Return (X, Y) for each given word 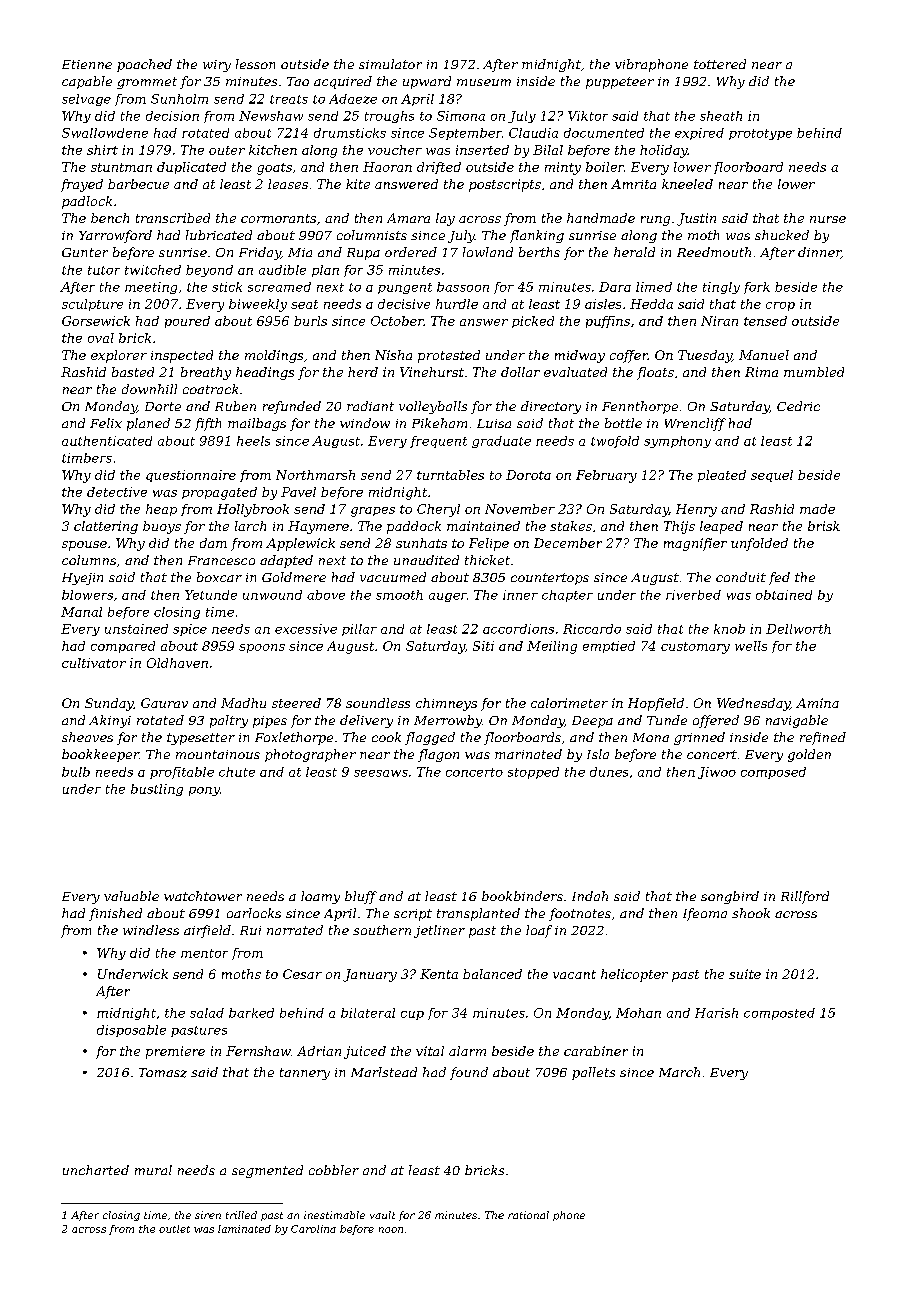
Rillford (805, 897)
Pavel (298, 492)
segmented (267, 1171)
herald (634, 252)
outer (227, 150)
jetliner (439, 931)
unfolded (759, 544)
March (679, 1072)
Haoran (387, 167)
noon (391, 1230)
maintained (483, 526)
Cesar (302, 974)
